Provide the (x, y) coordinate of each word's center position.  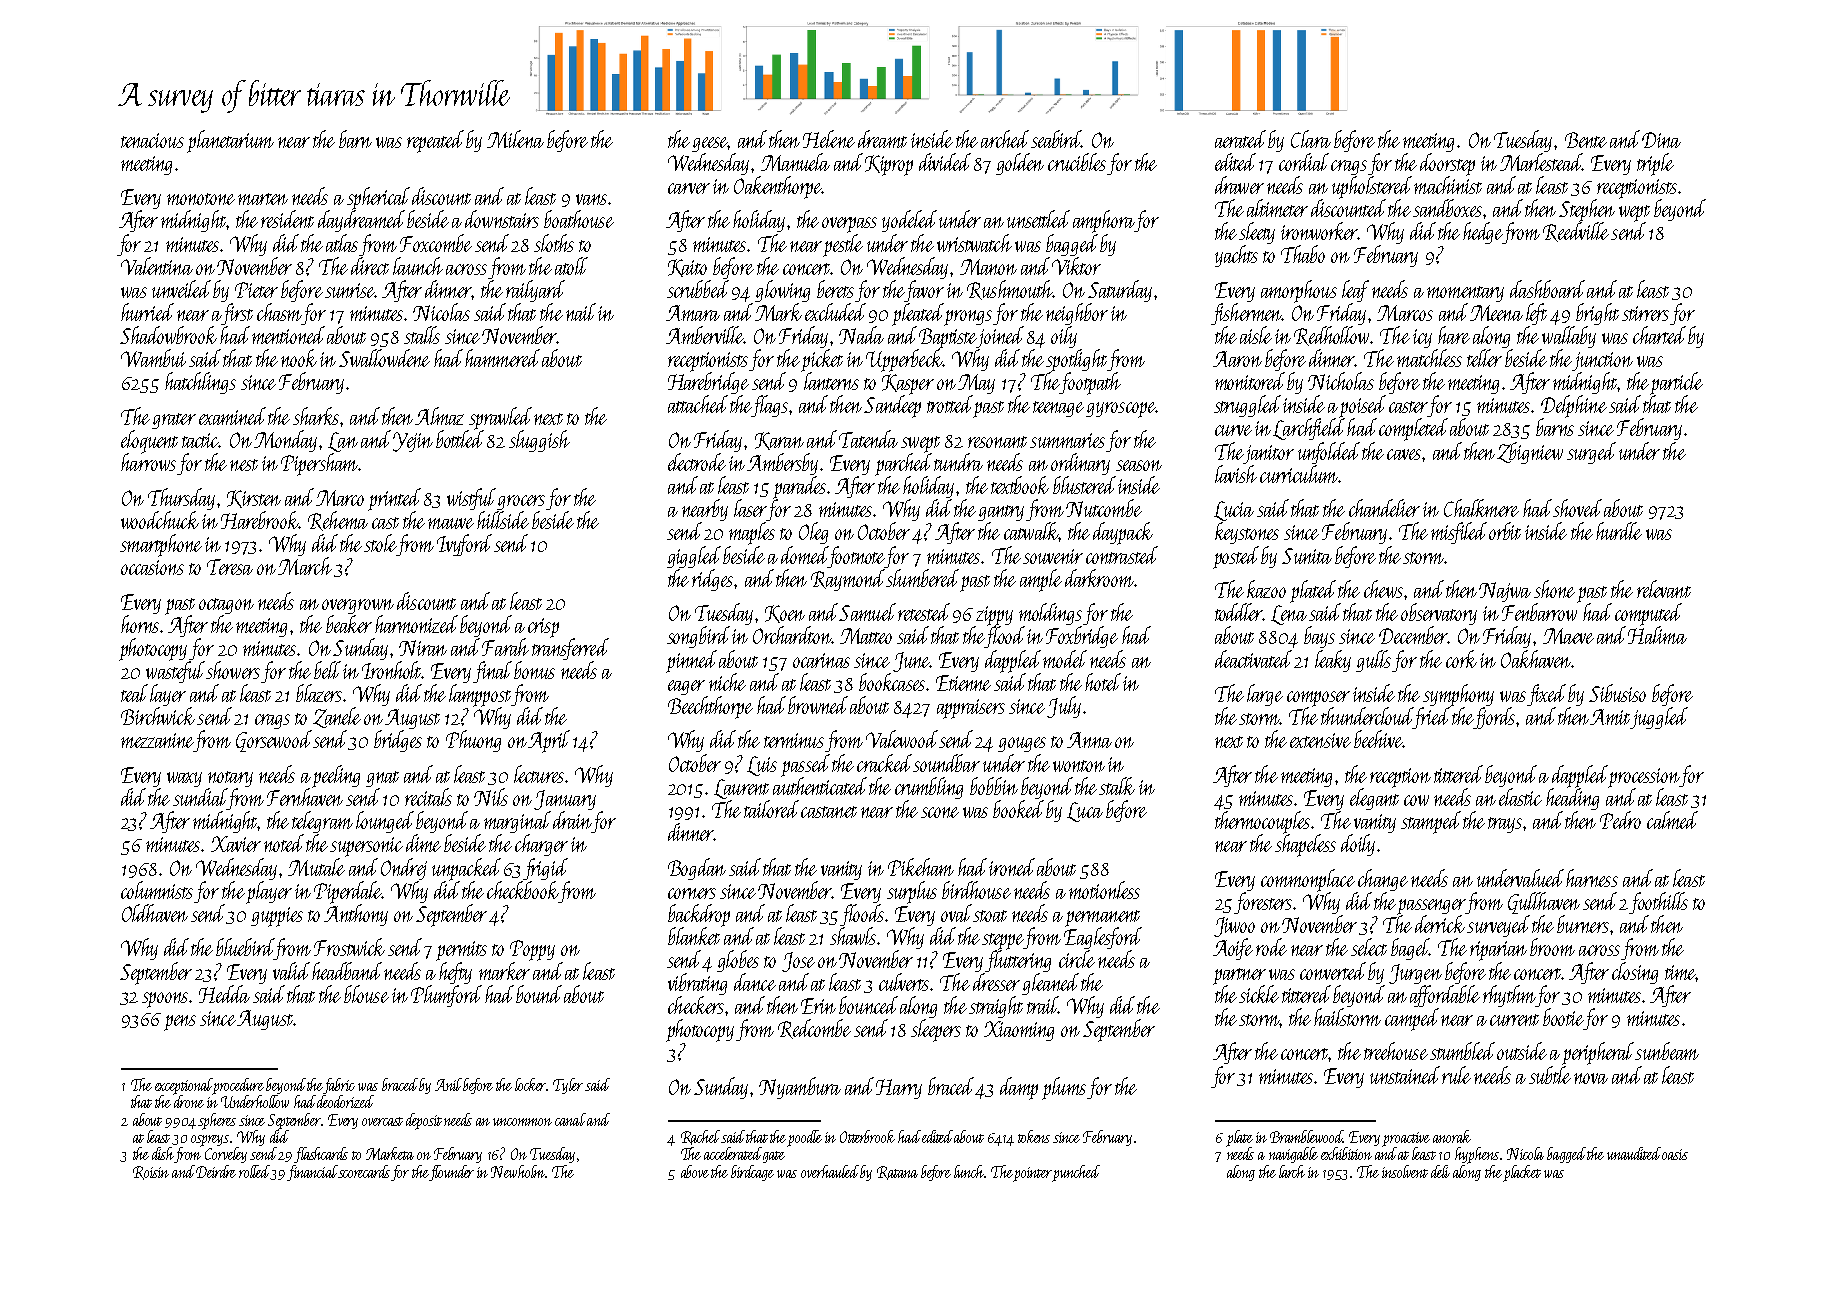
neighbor (1077, 314)
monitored (1251, 381)
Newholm (518, 1171)
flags (770, 406)
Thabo (1303, 254)
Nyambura (800, 1088)
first (237, 314)
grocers (521, 502)
